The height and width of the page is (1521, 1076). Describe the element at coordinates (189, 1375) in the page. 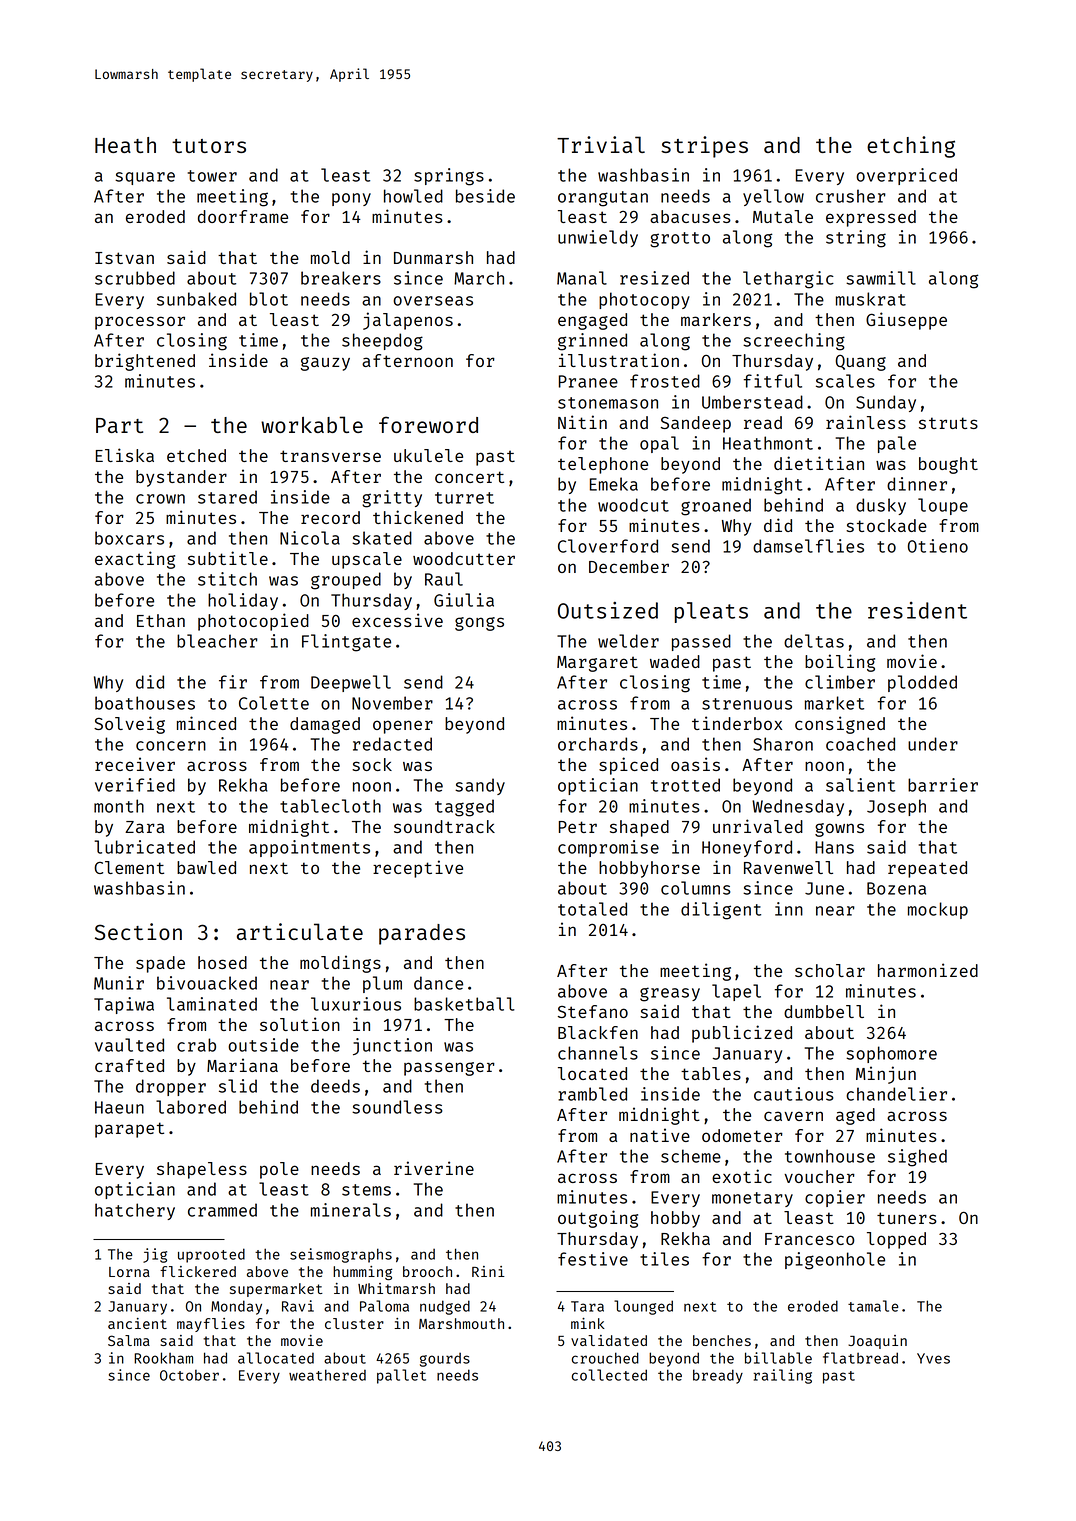

I see `October` at that location.
